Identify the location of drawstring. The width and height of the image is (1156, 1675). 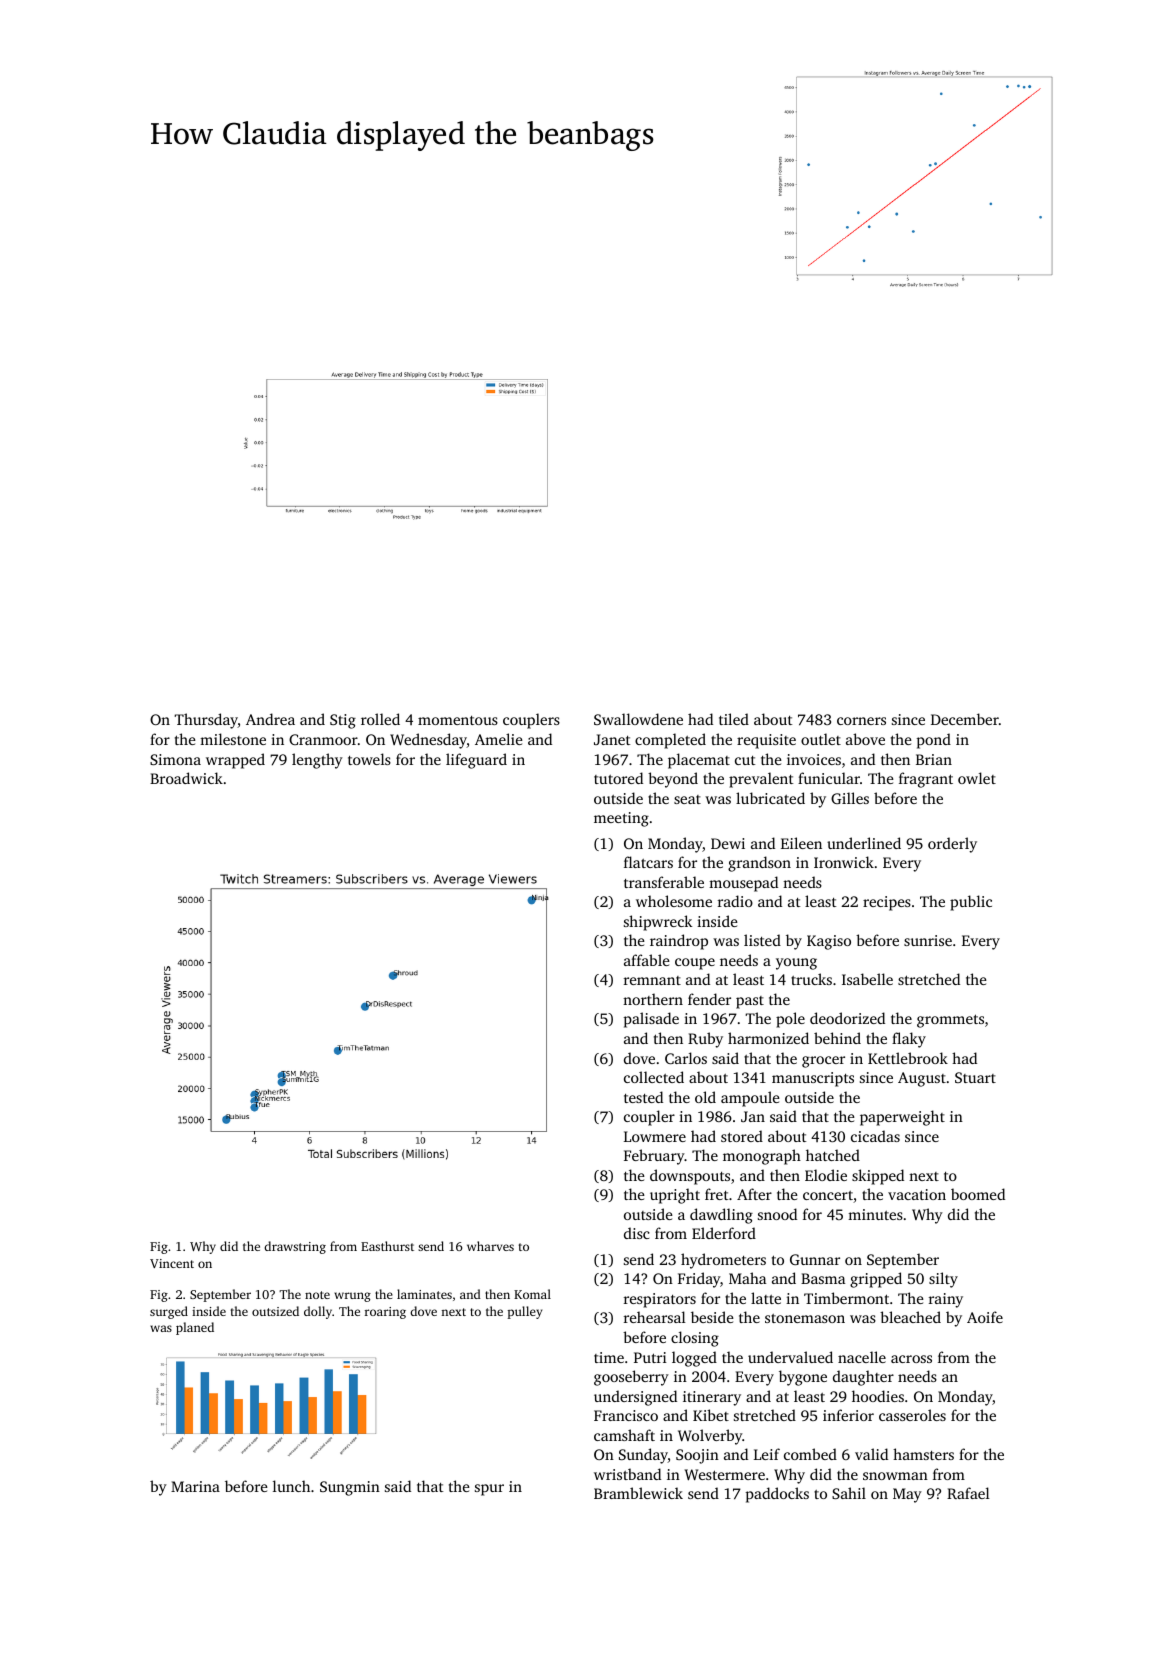
(295, 1247).
